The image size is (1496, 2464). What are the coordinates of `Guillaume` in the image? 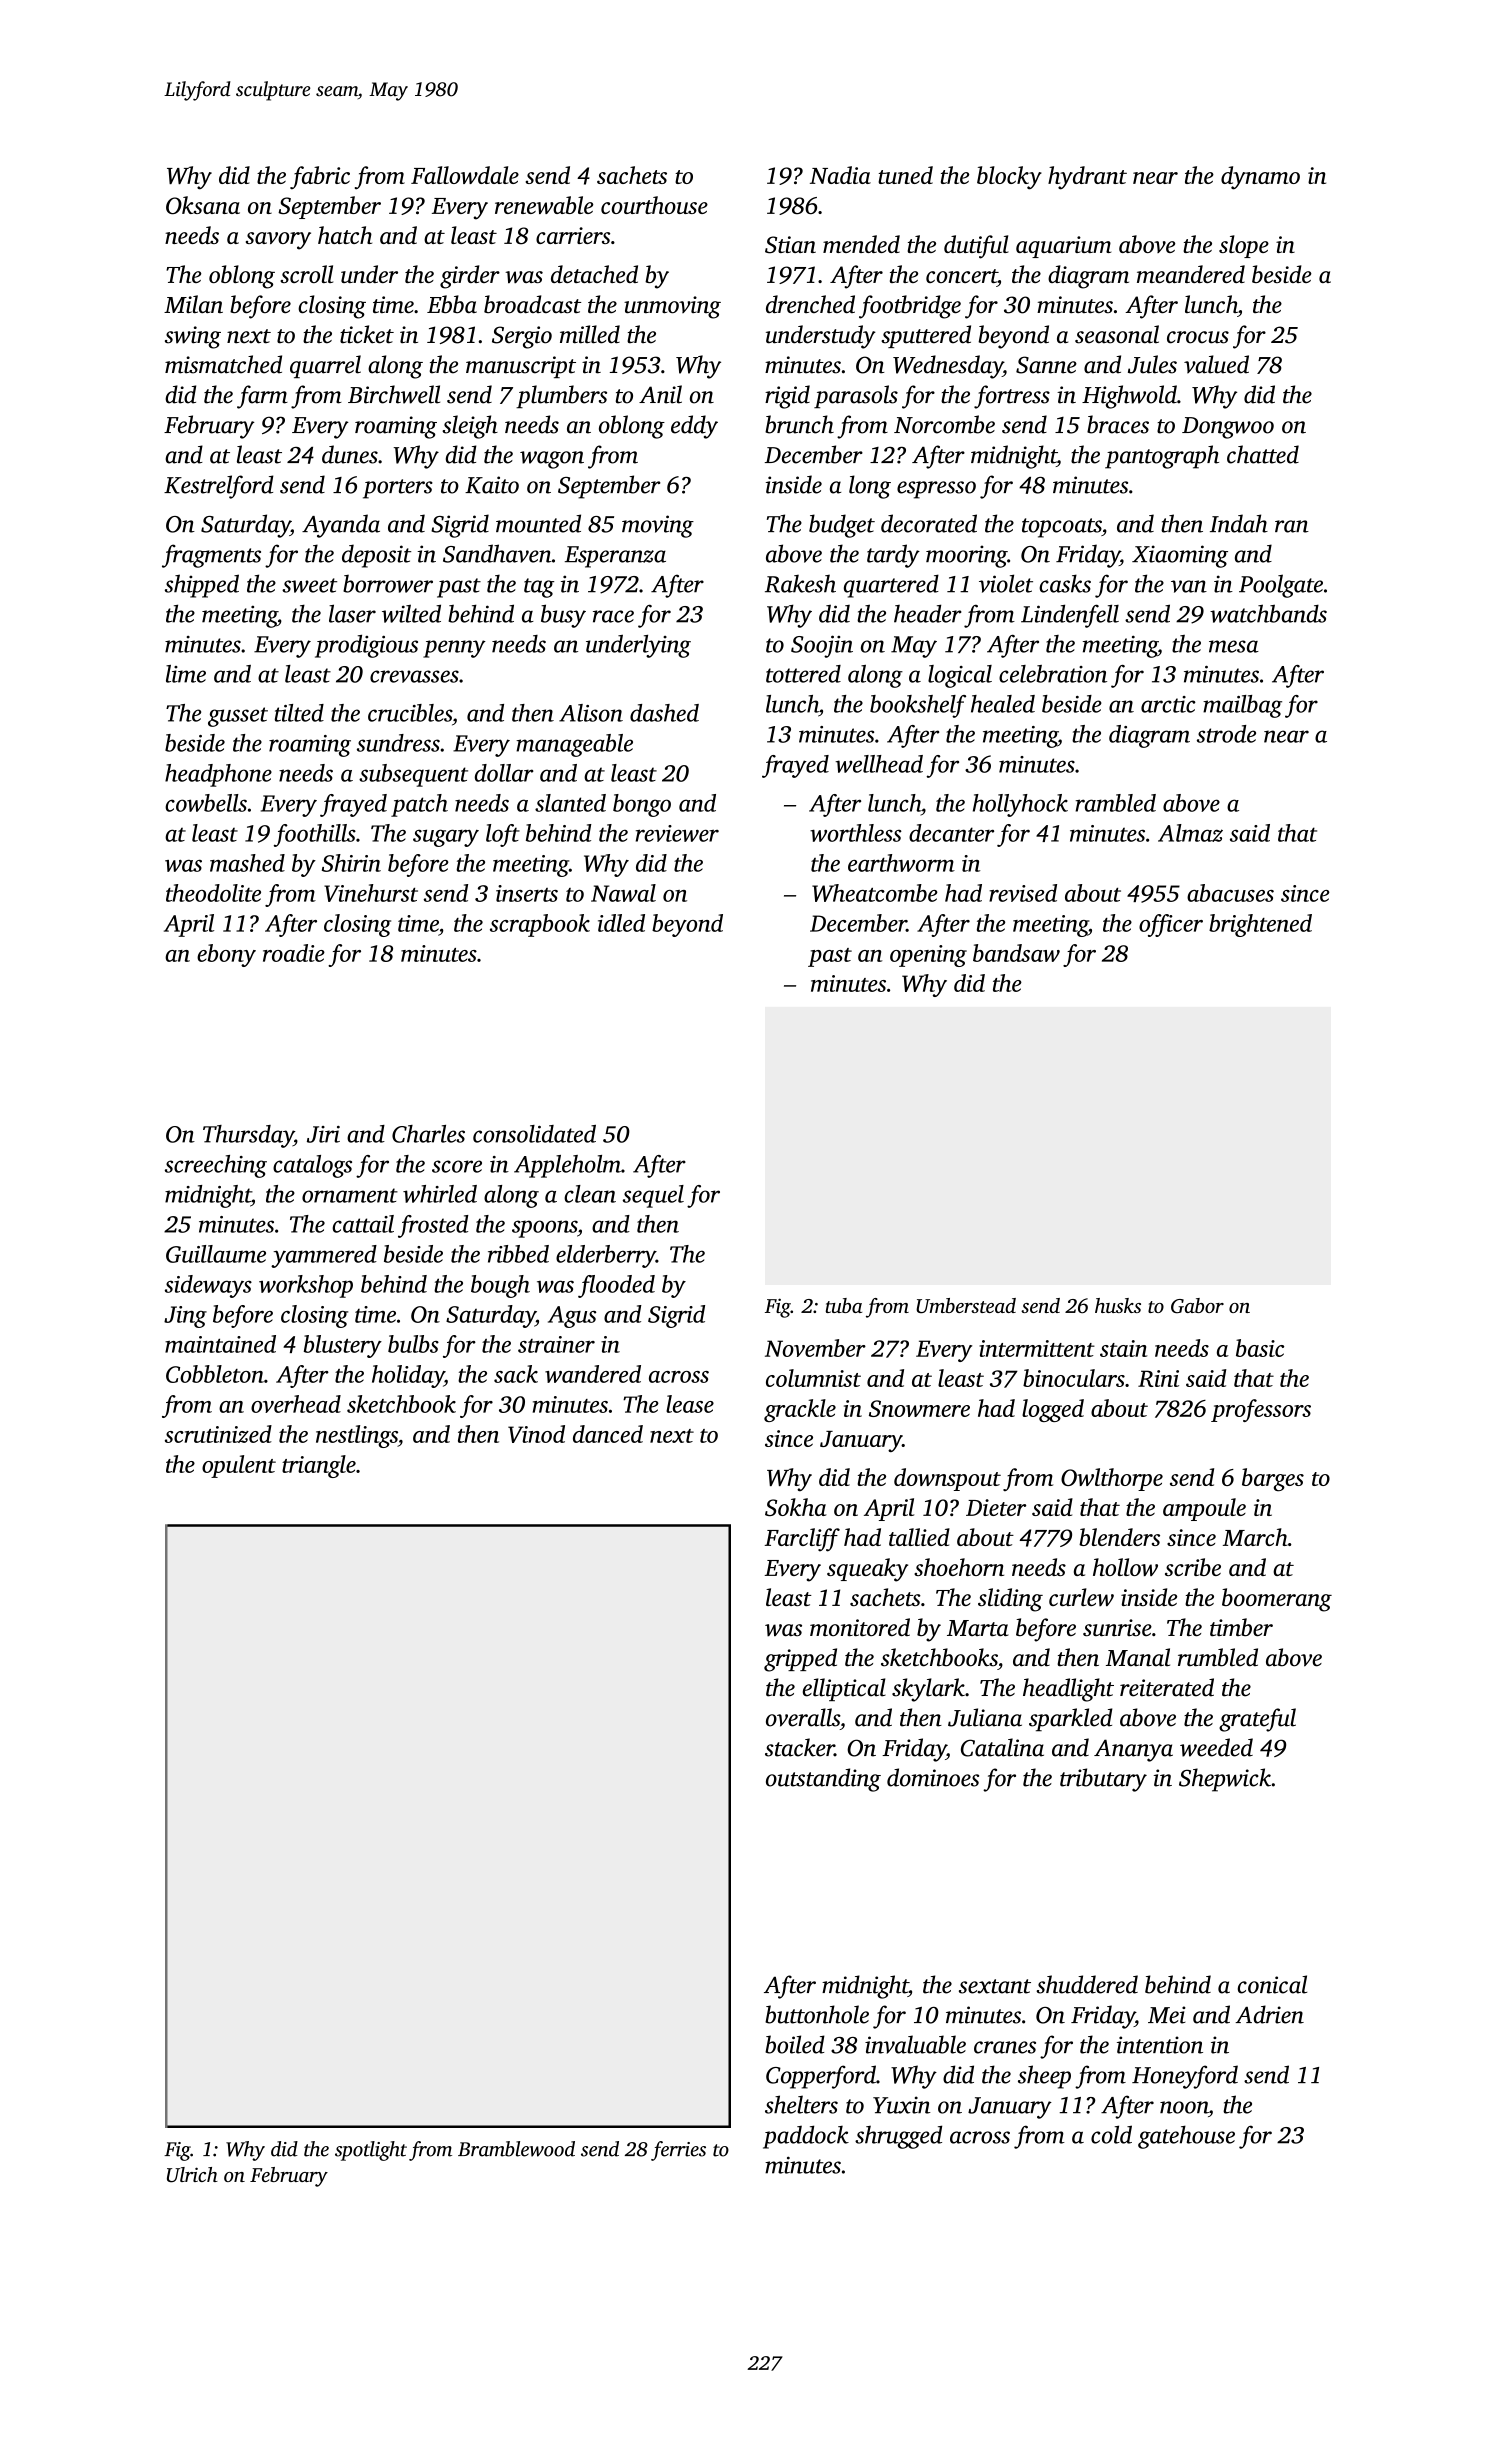 It's located at (216, 1254).
